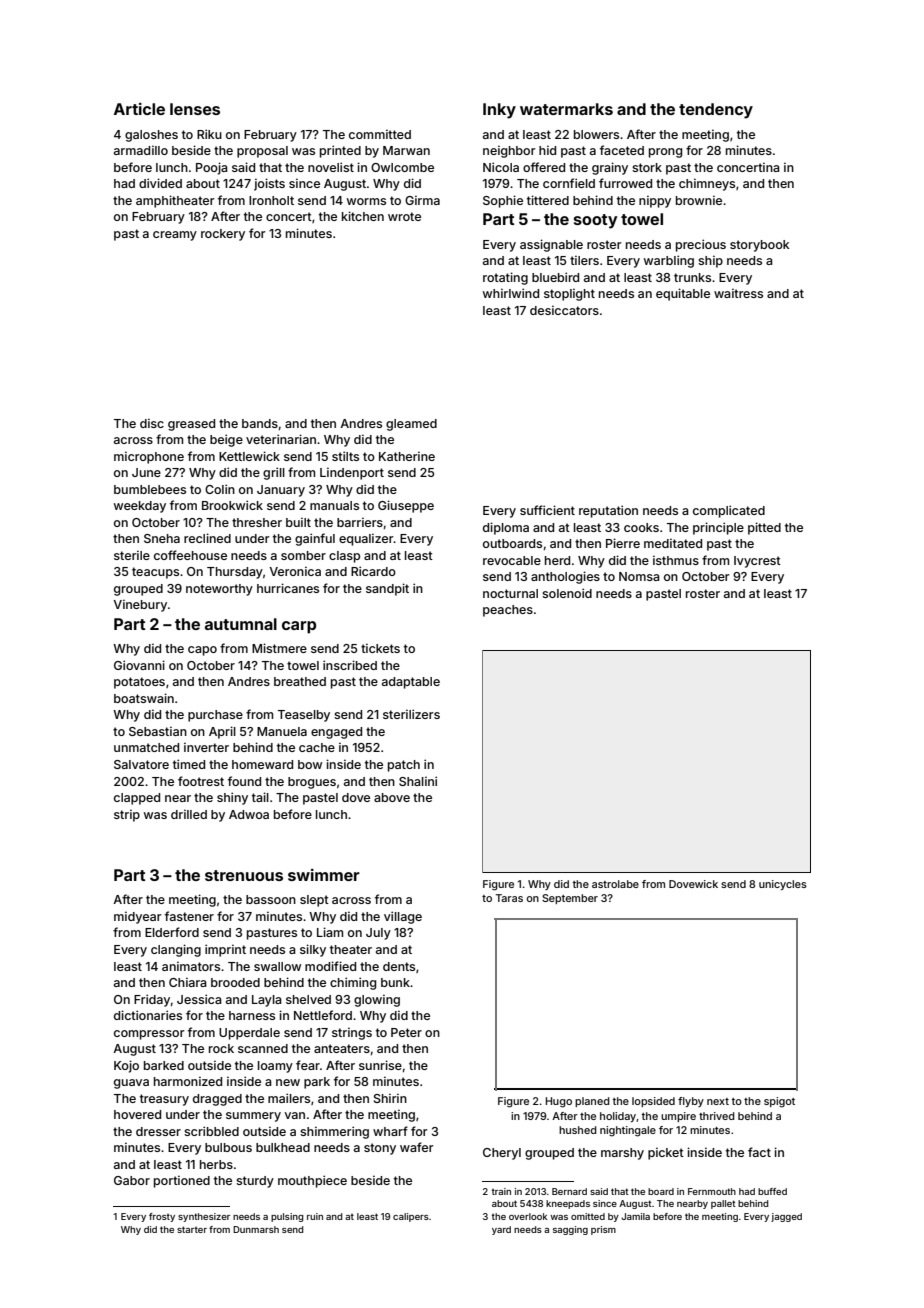 This page has width=924, height=1308. What do you see at coordinates (256, 1229) in the page?
I see `Dunmarsh` at bounding box center [256, 1229].
